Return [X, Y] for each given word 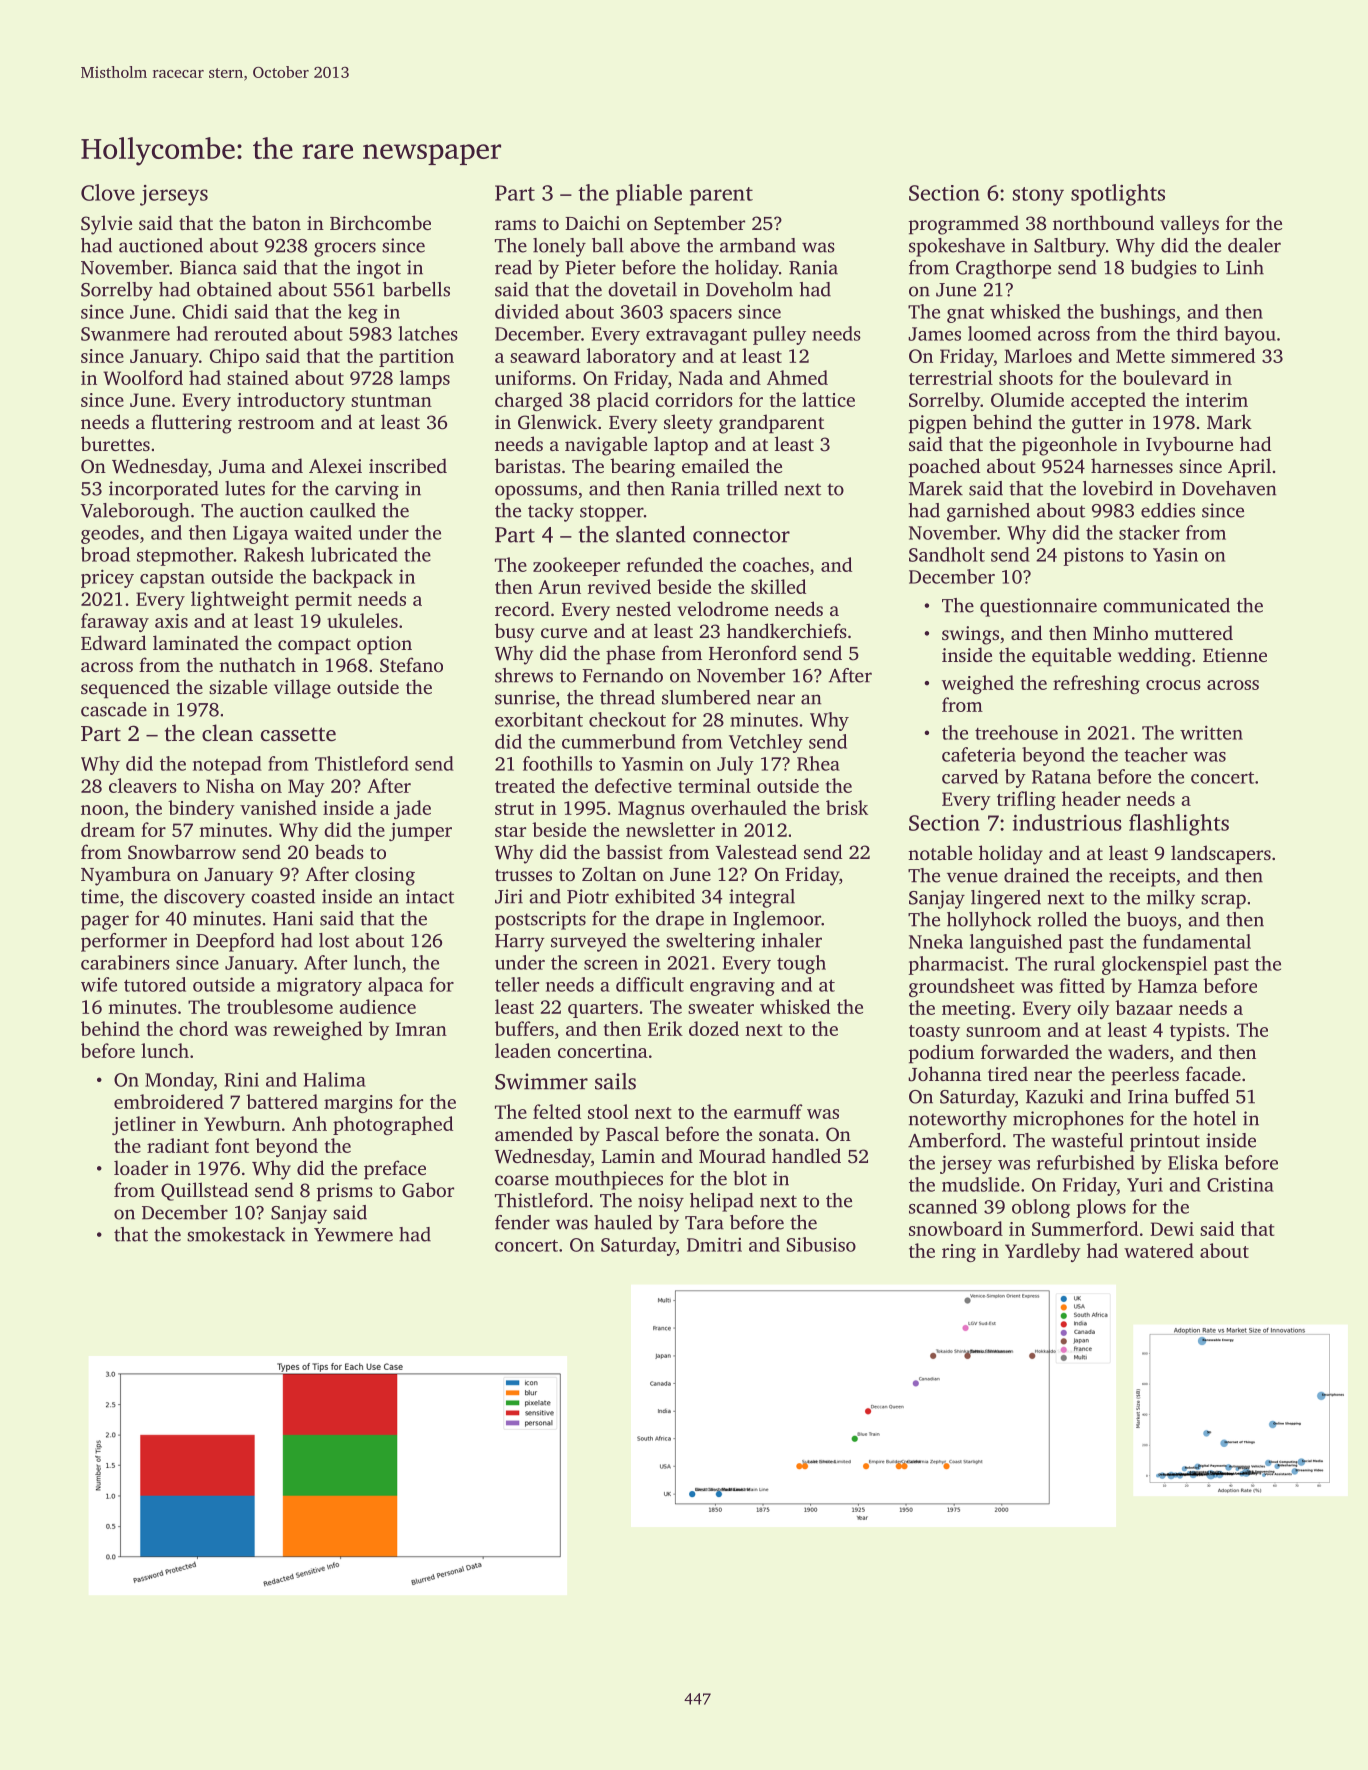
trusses [523, 875]
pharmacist [956, 965]
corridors [694, 399]
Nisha [230, 785]
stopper [612, 513]
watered [1159, 1250]
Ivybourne [1189, 446]
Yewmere [353, 1235]
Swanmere [125, 334]
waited [323, 532]
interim [1217, 400]
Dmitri [714, 1244]
